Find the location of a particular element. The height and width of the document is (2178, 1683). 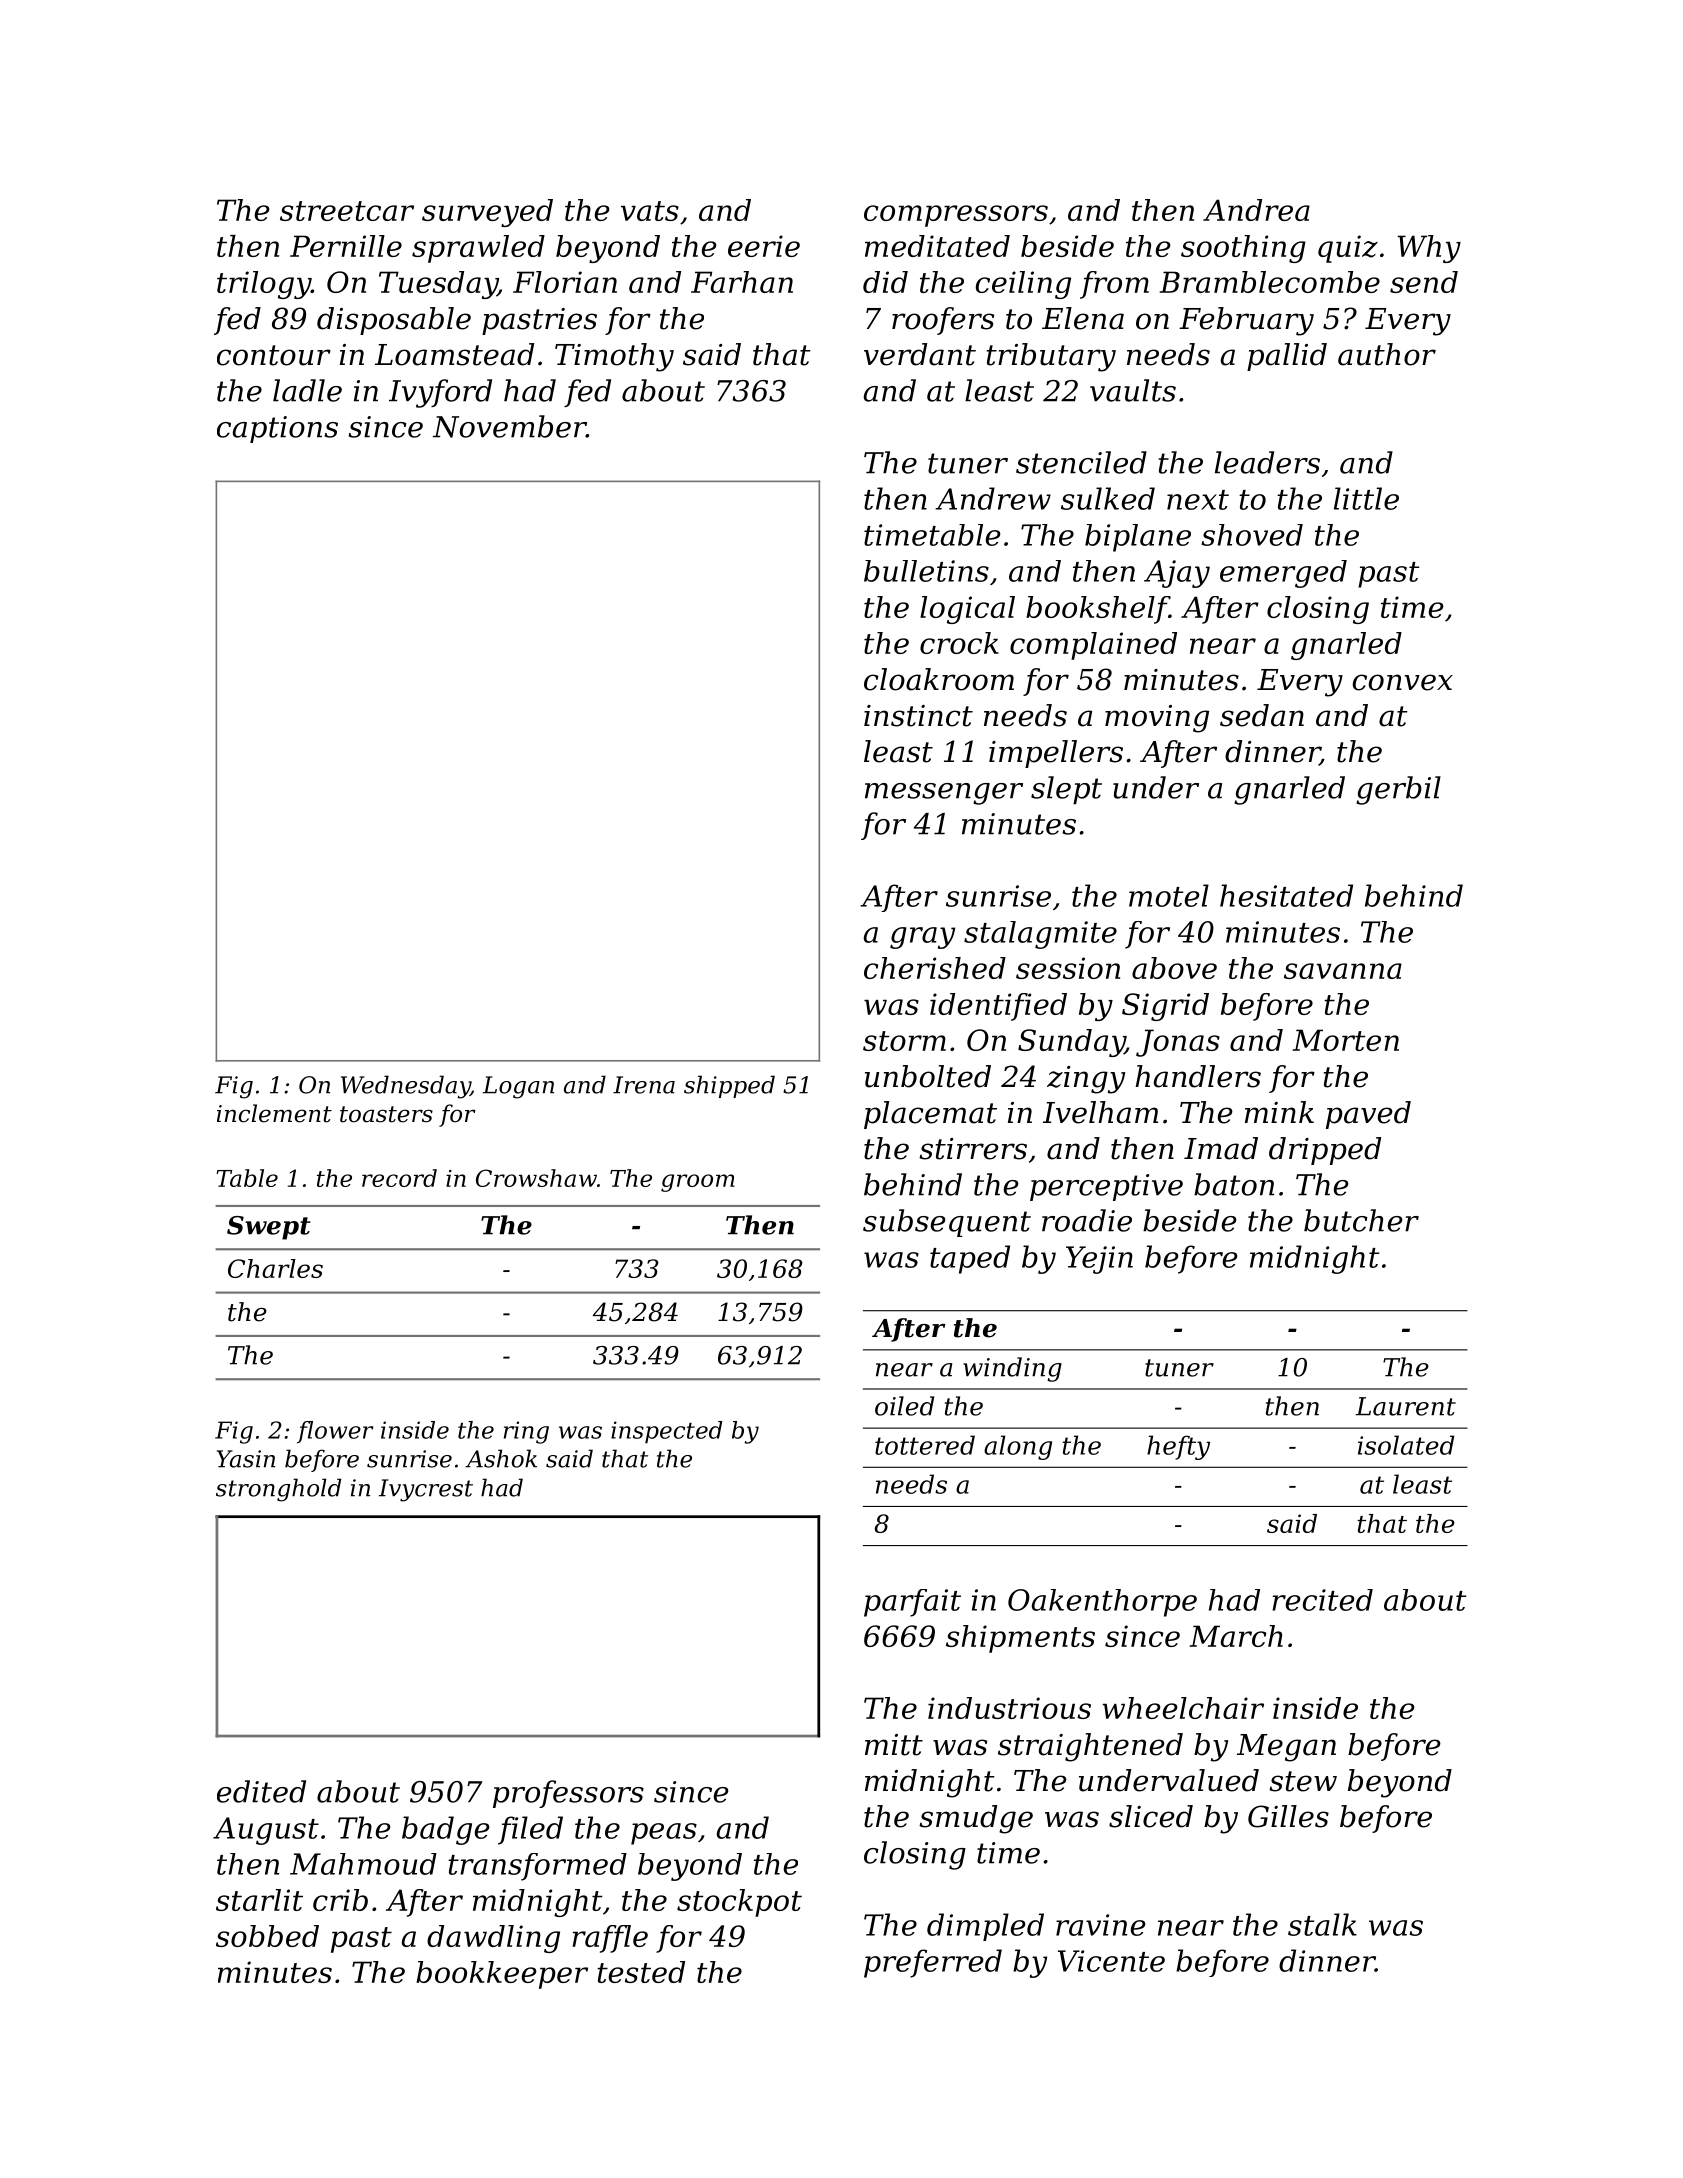

record is located at coordinates (399, 1178).
